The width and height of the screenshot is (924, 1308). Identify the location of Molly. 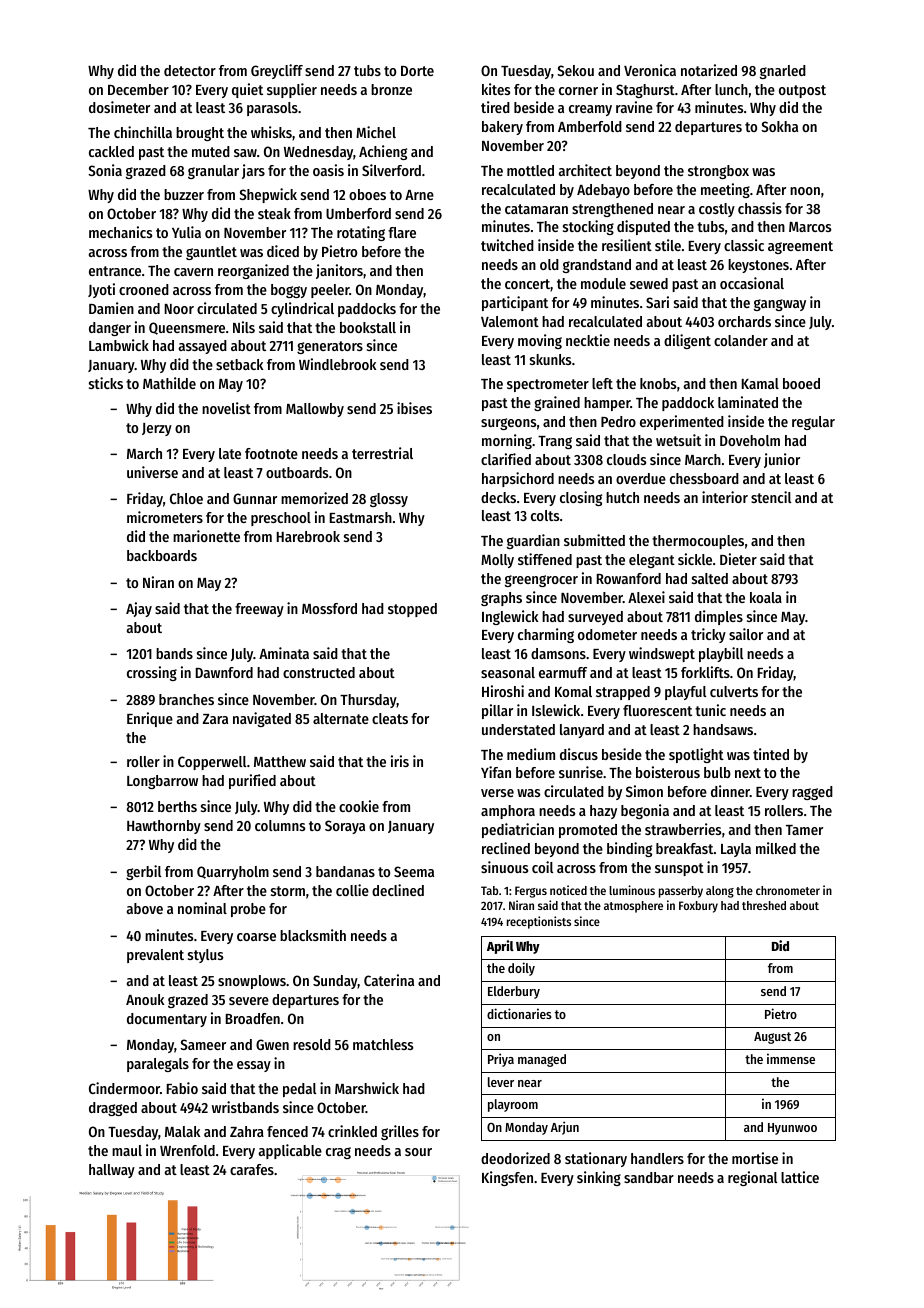
(497, 561).
